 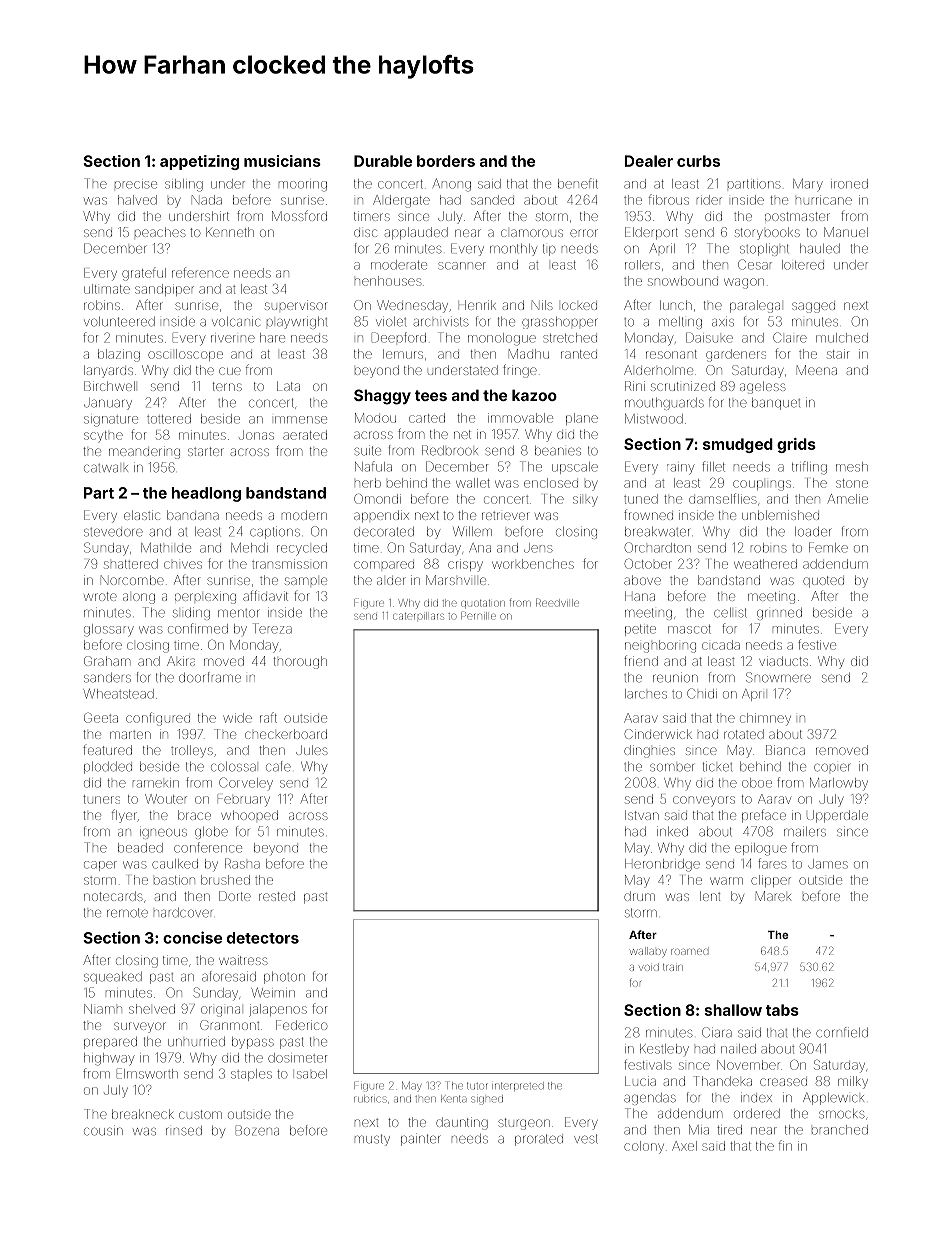 I want to click on photon, so click(x=284, y=978).
